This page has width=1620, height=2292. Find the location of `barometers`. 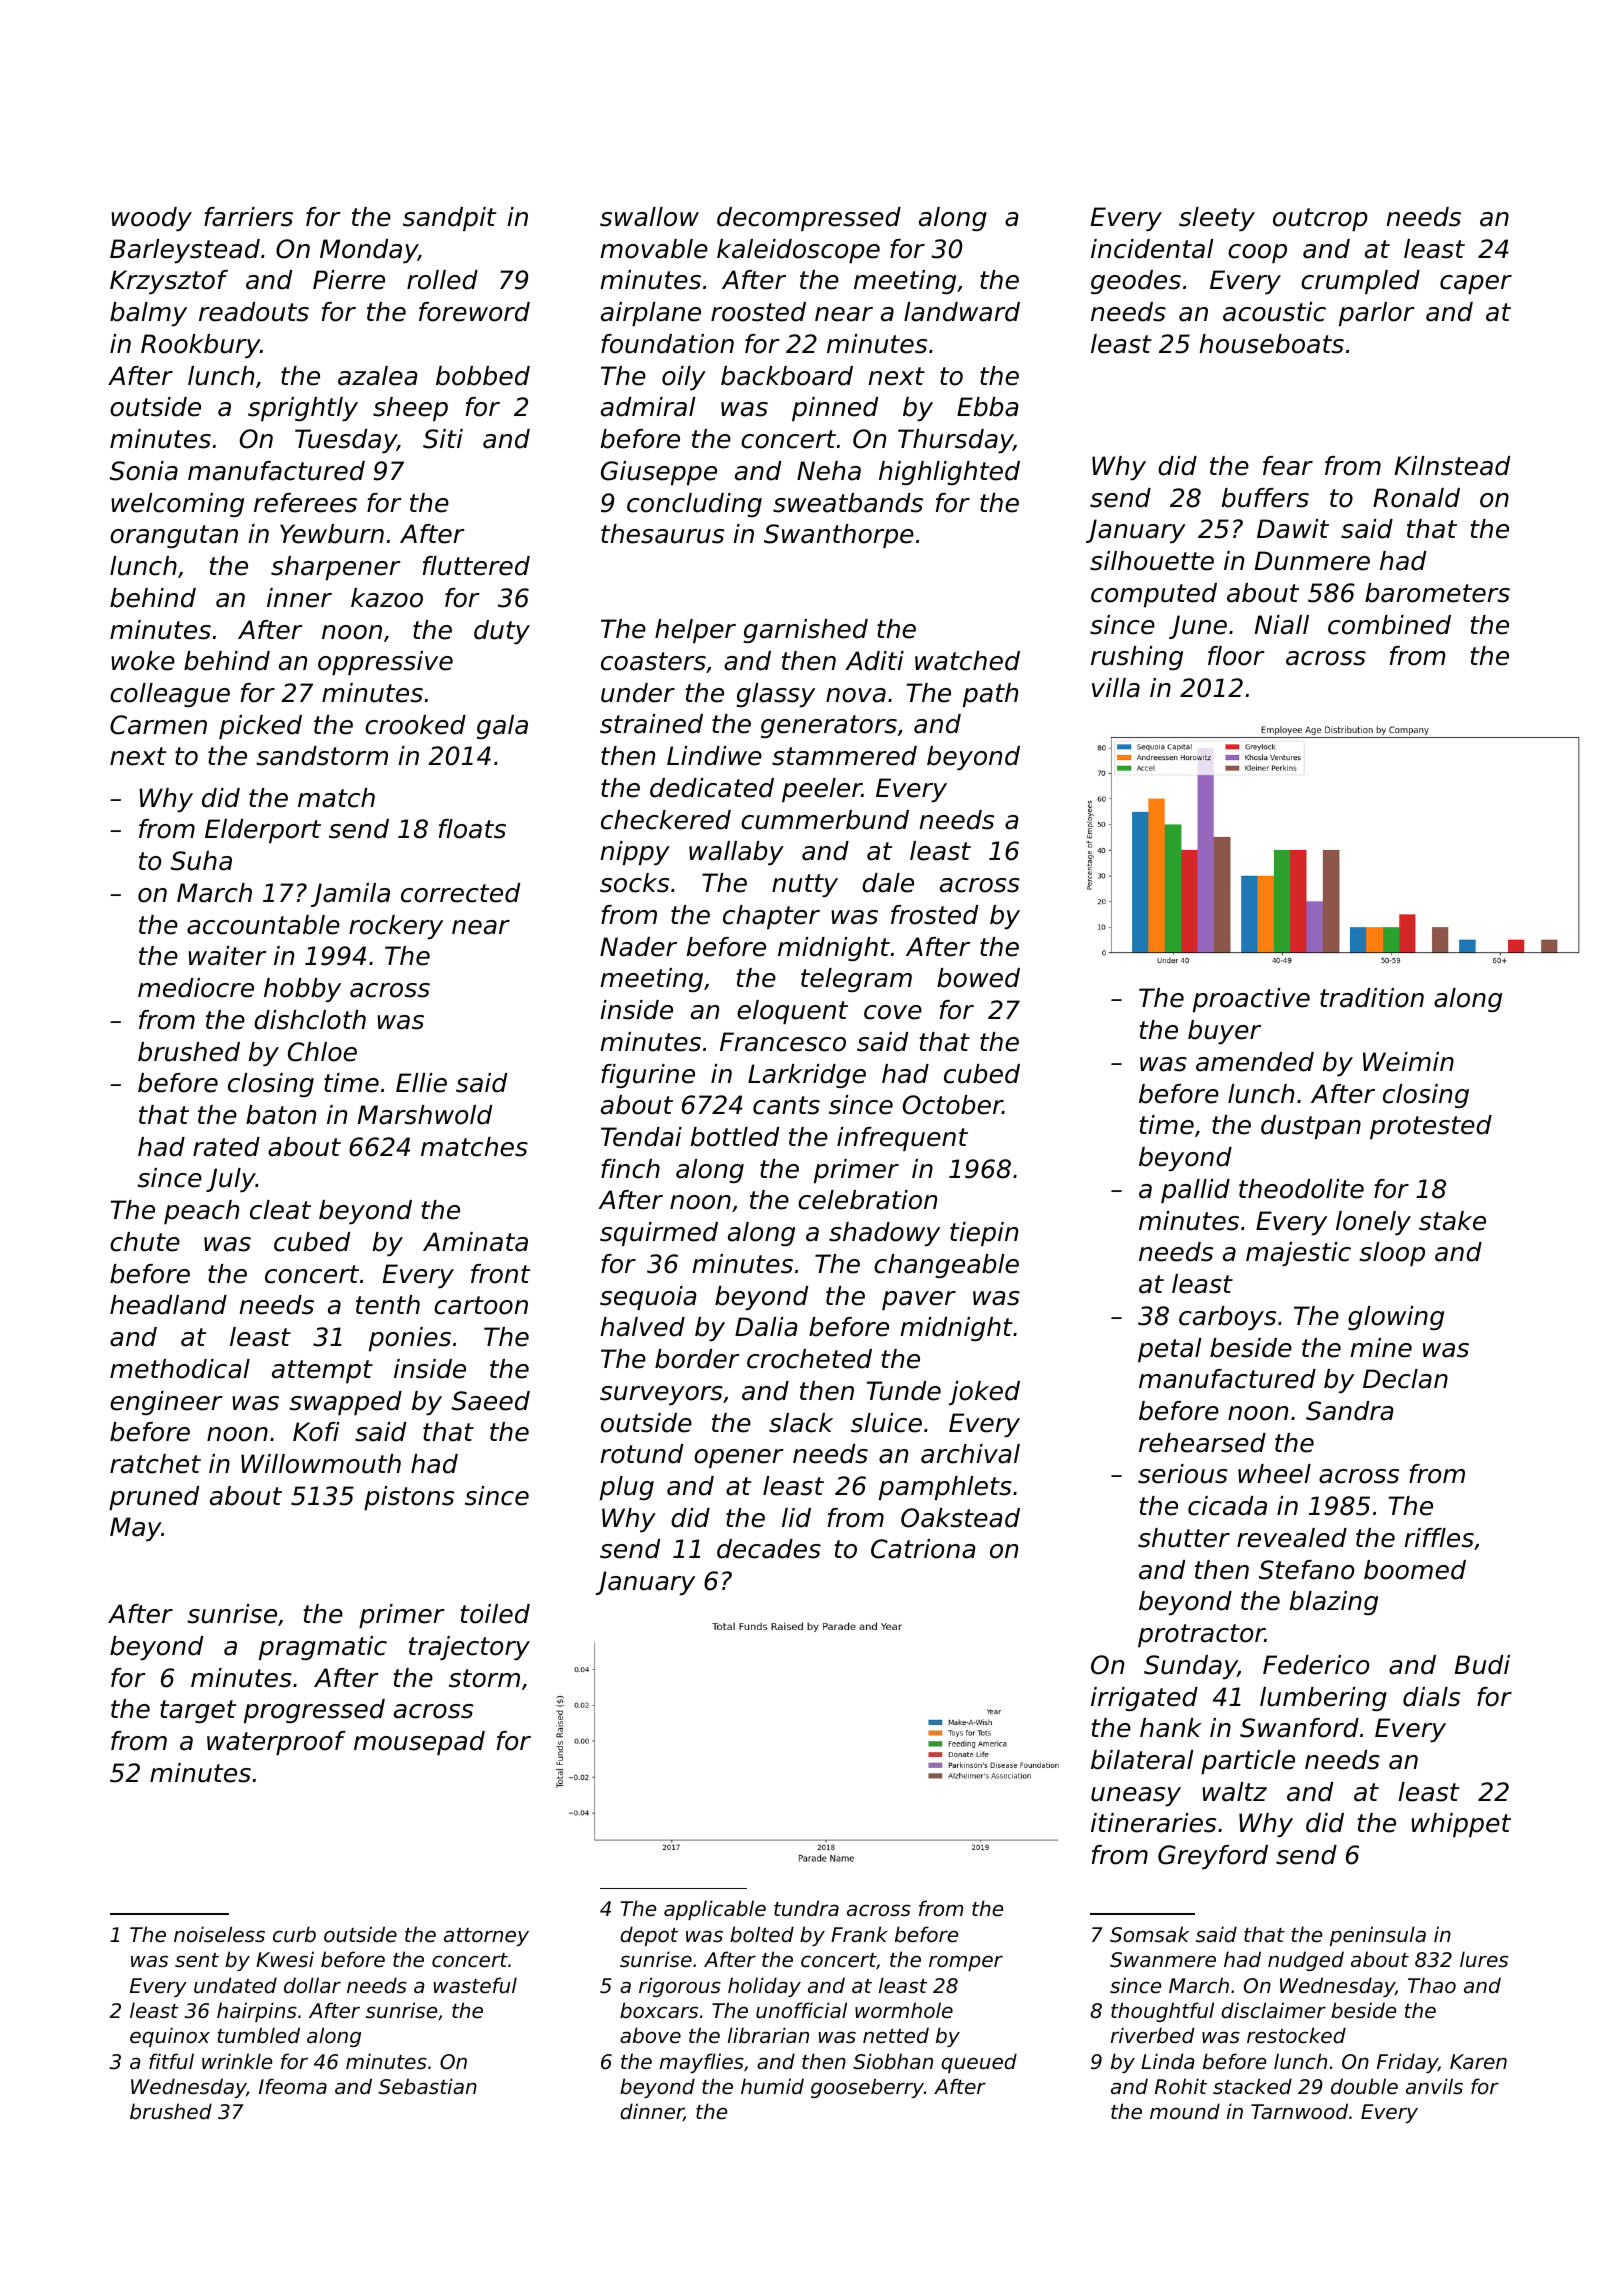

barometers is located at coordinates (1437, 593).
